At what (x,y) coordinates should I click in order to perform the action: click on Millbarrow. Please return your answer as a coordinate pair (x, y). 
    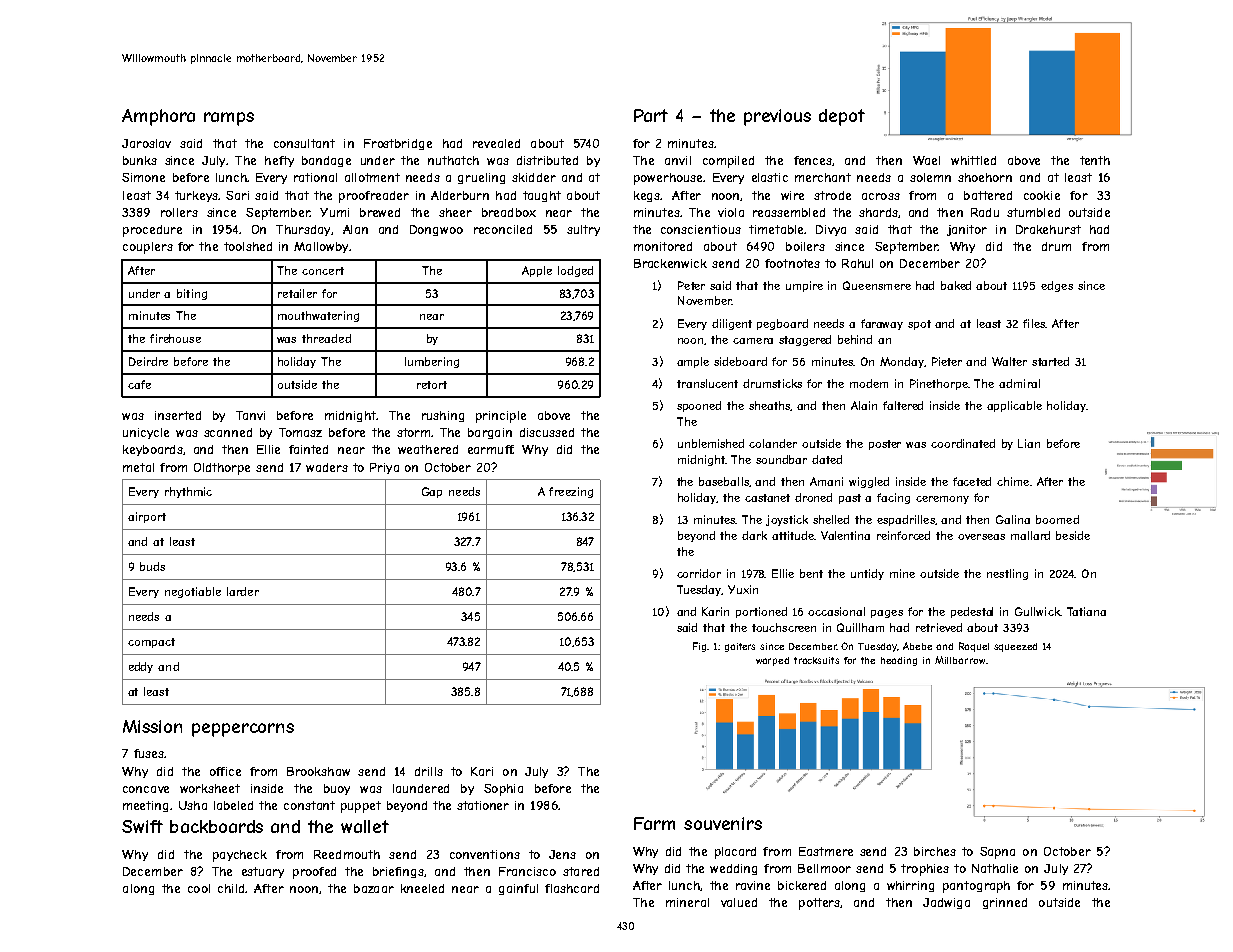
    Looking at the image, I should click on (960, 660).
